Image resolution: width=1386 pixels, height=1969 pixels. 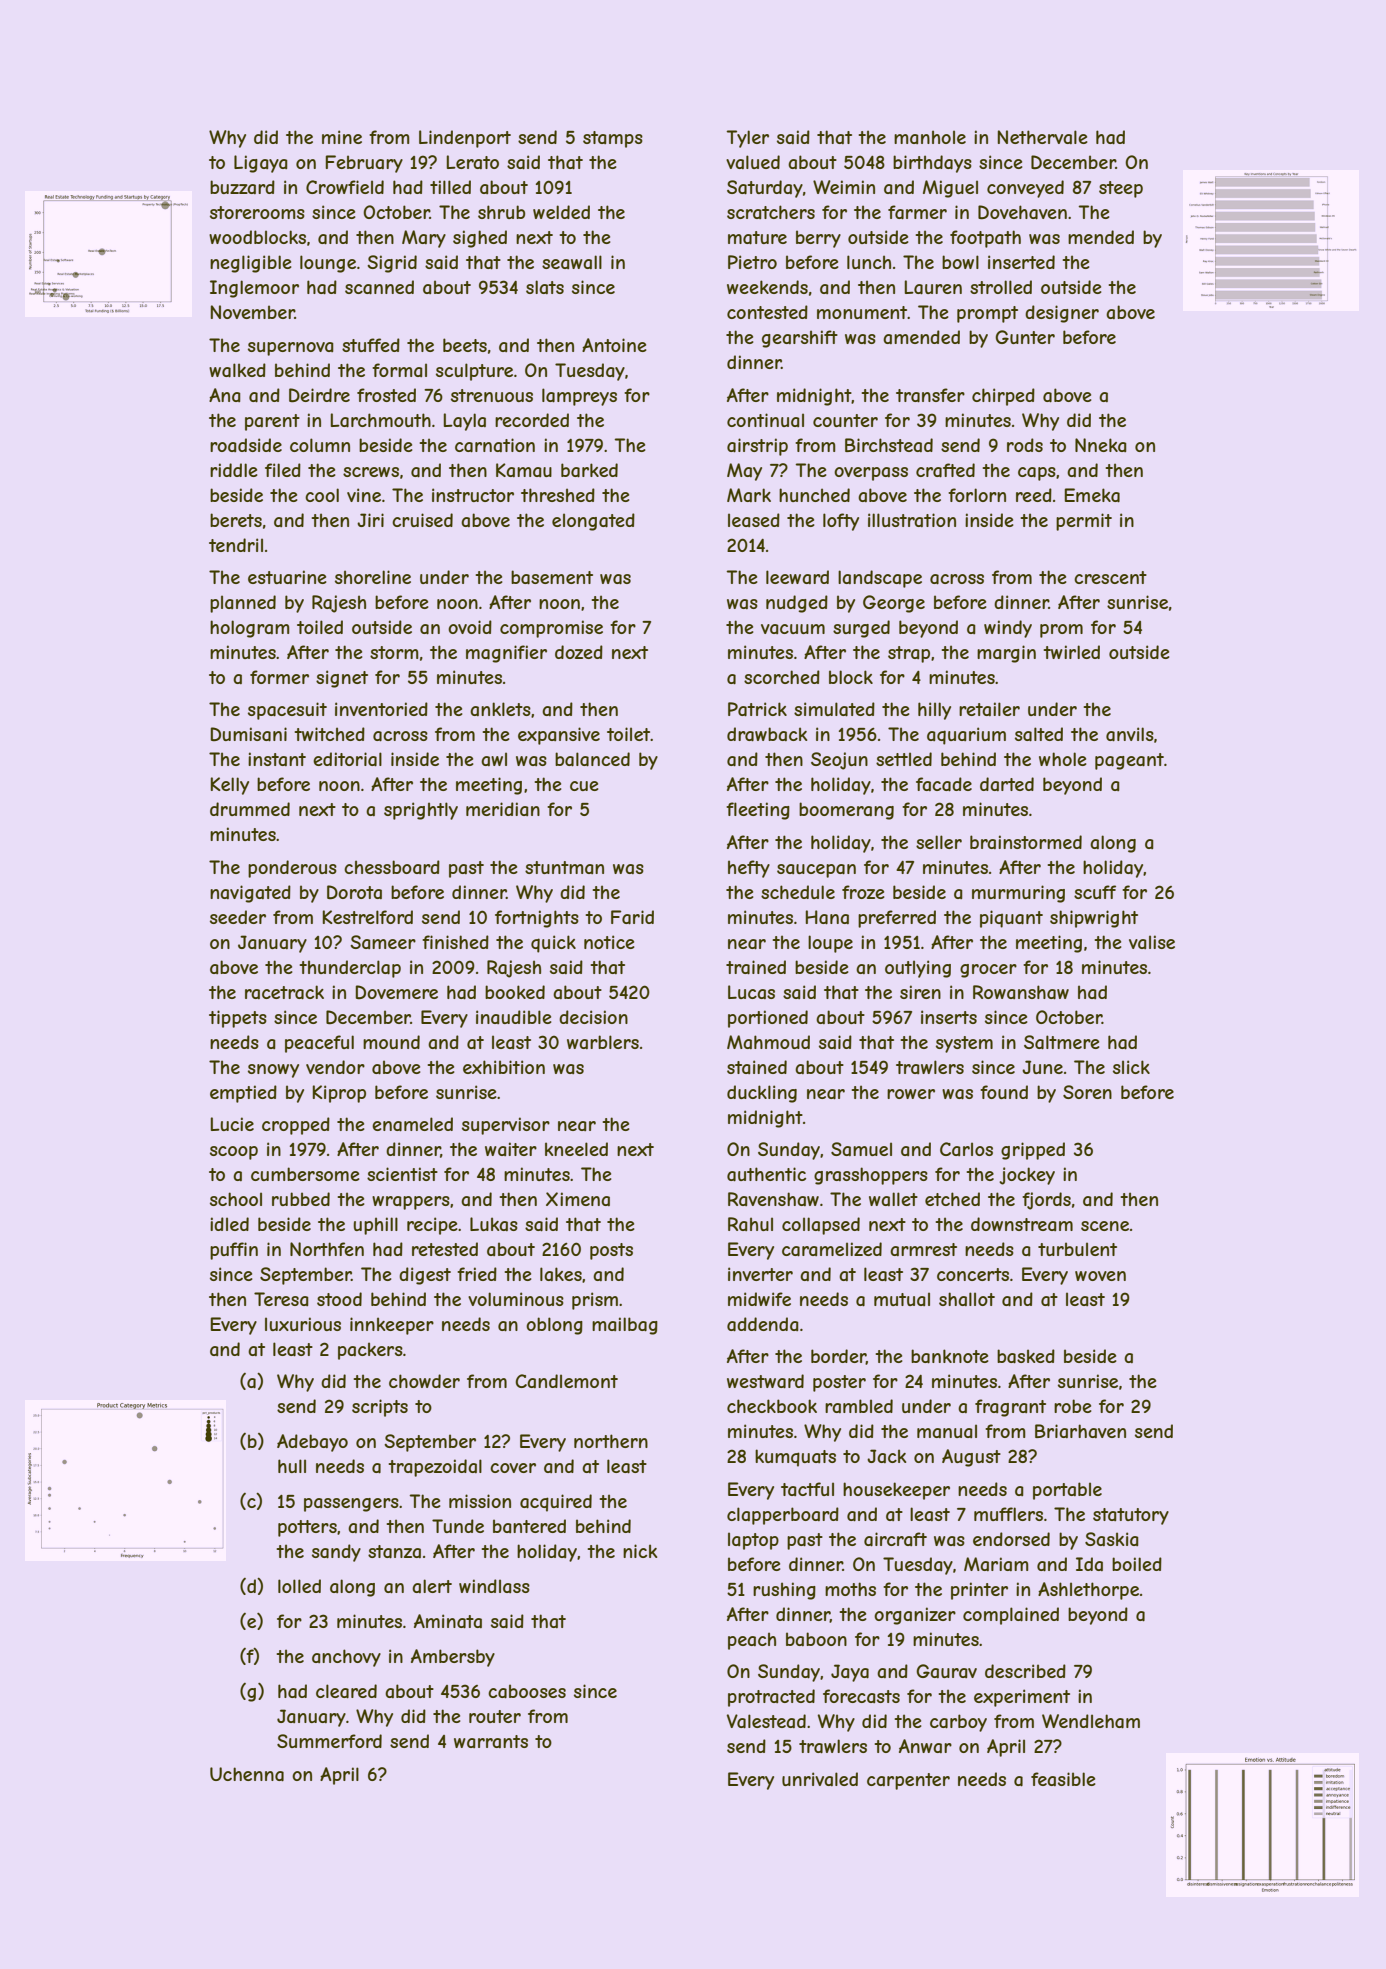 I want to click on feasible, so click(x=1063, y=1779).
